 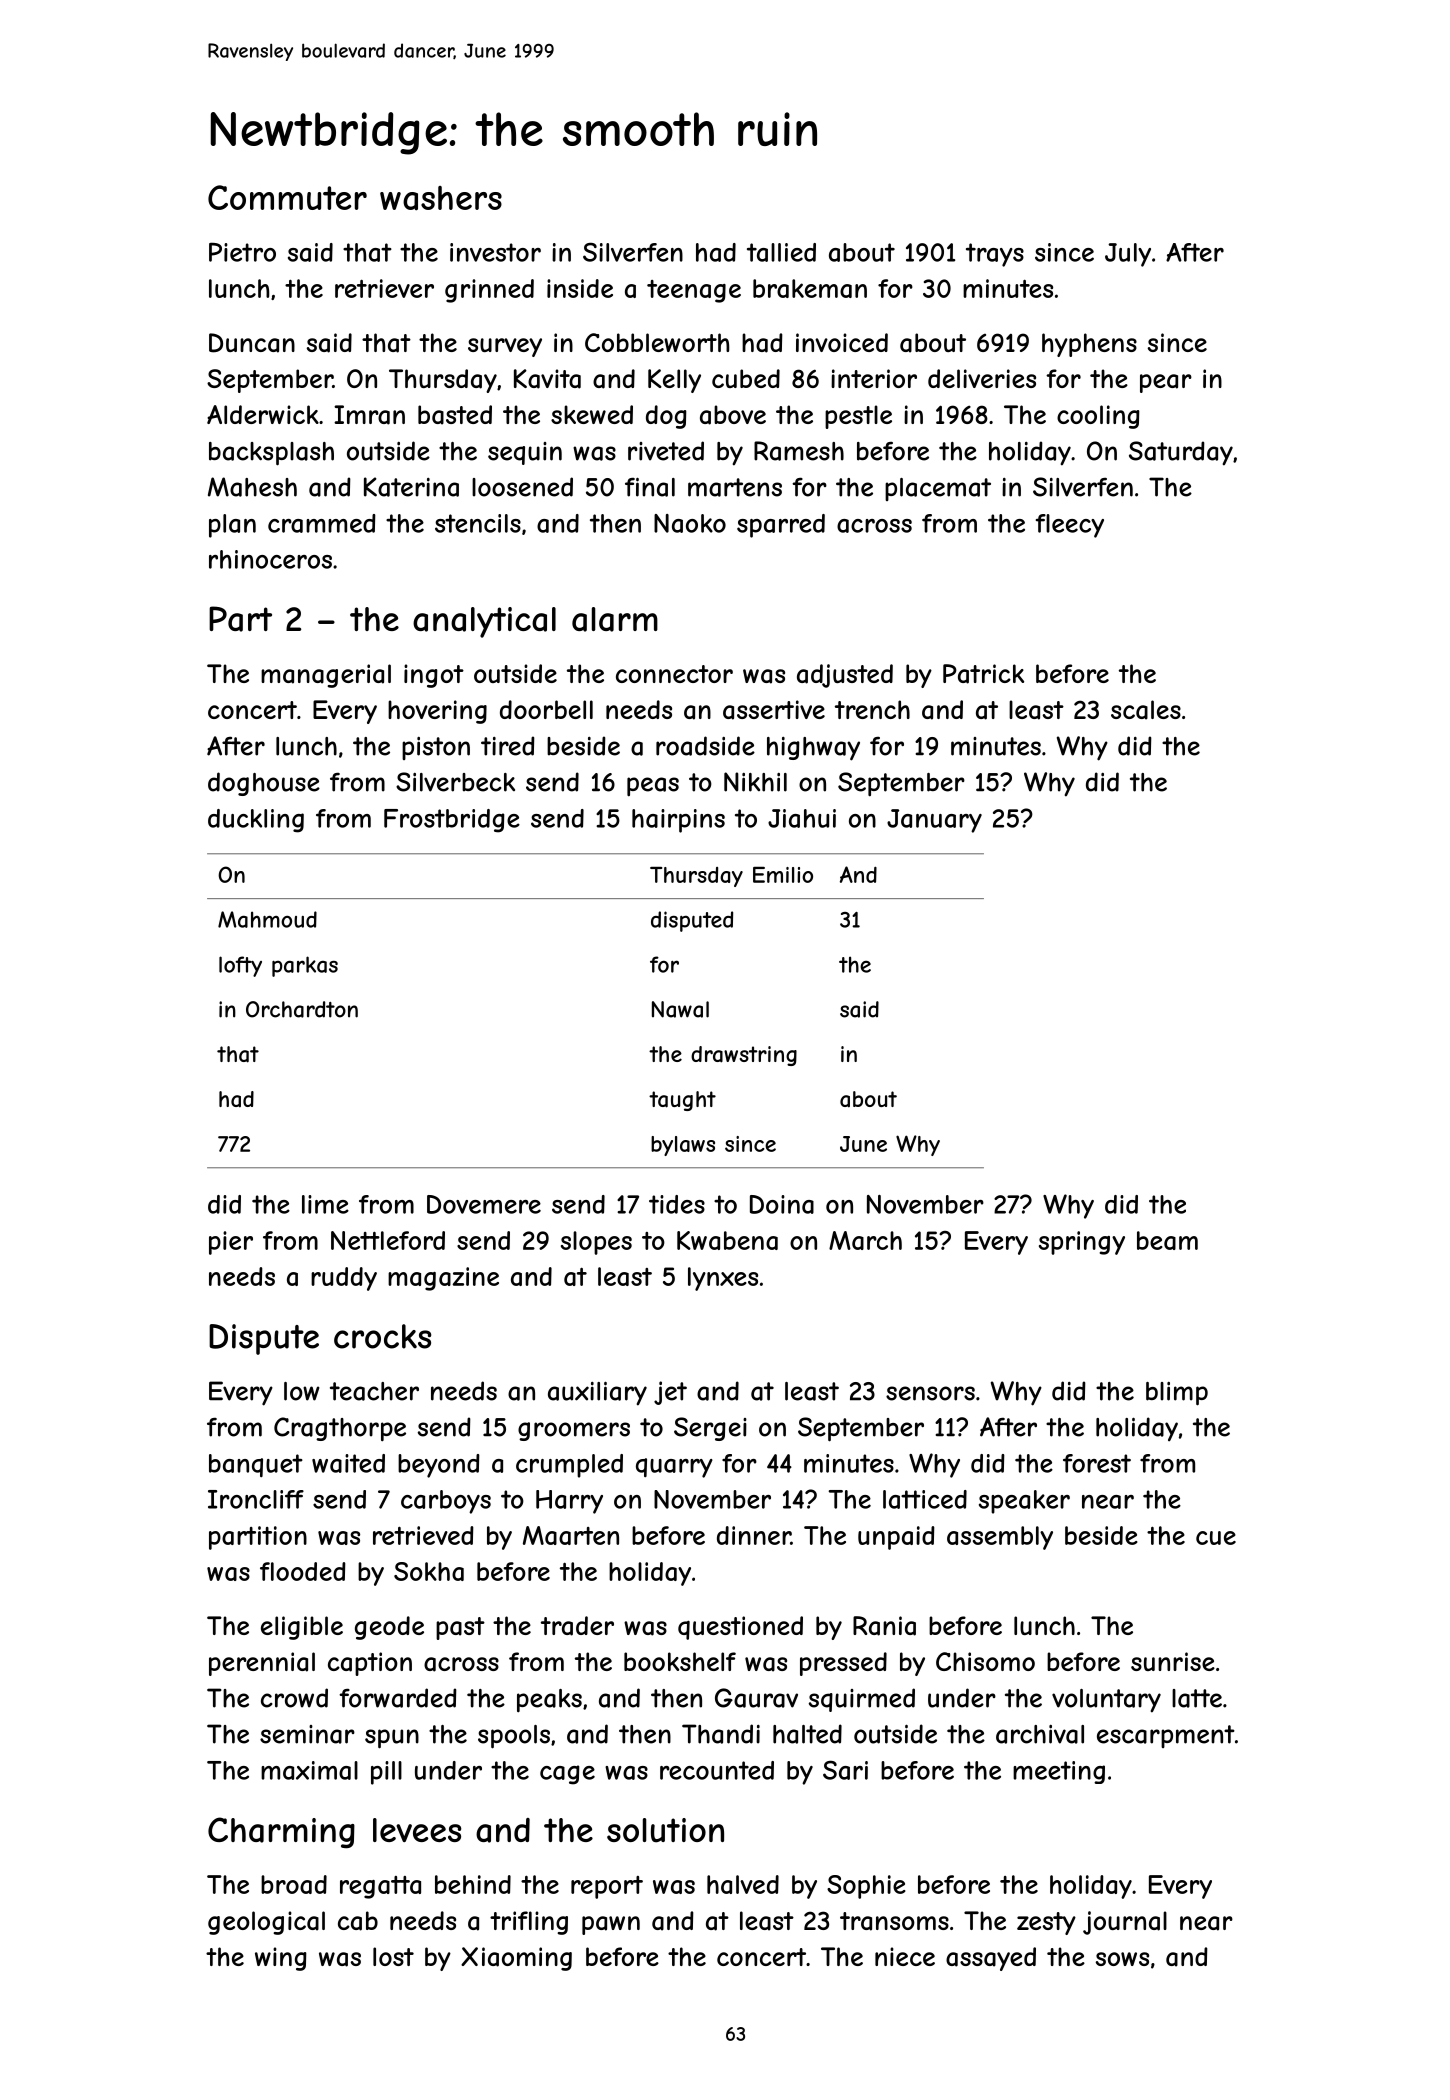 I want to click on cage, so click(x=567, y=1775).
